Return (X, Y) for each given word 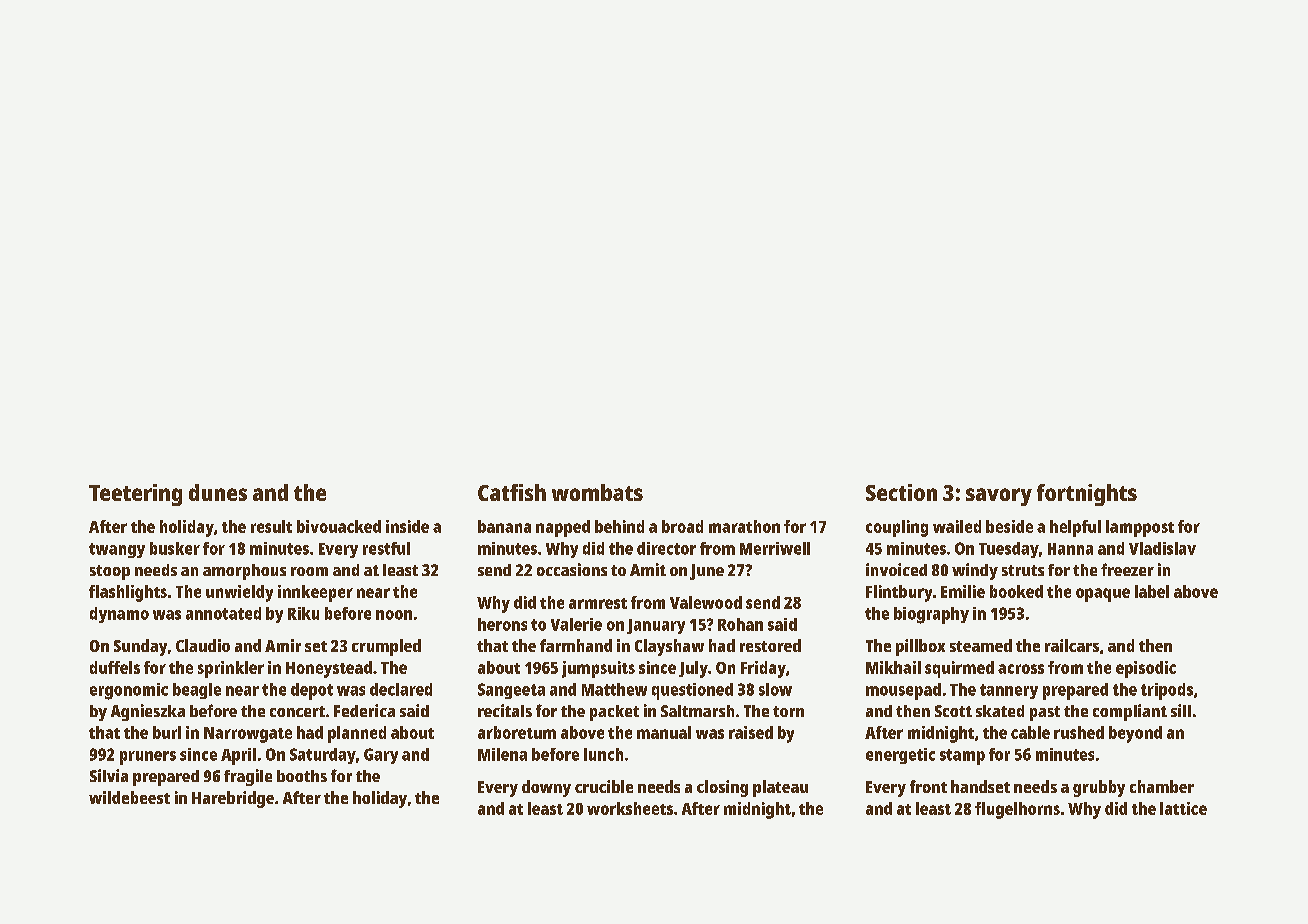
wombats (597, 492)
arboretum (517, 732)
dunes (218, 492)
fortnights (1087, 495)
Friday (763, 669)
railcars (1072, 645)
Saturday (323, 756)
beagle (197, 691)
